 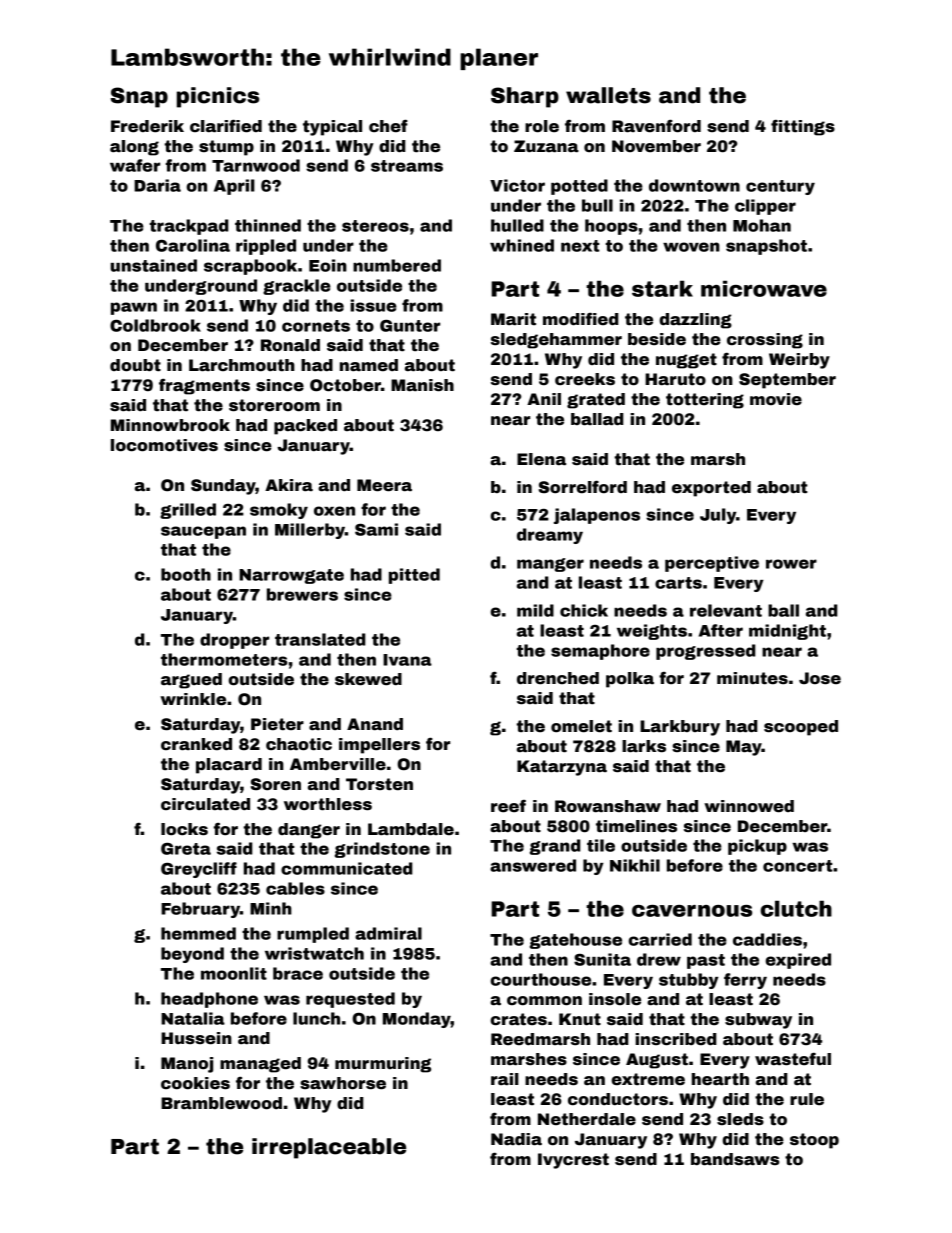 What do you see at coordinates (234, 187) in the image?
I see `April` at bounding box center [234, 187].
